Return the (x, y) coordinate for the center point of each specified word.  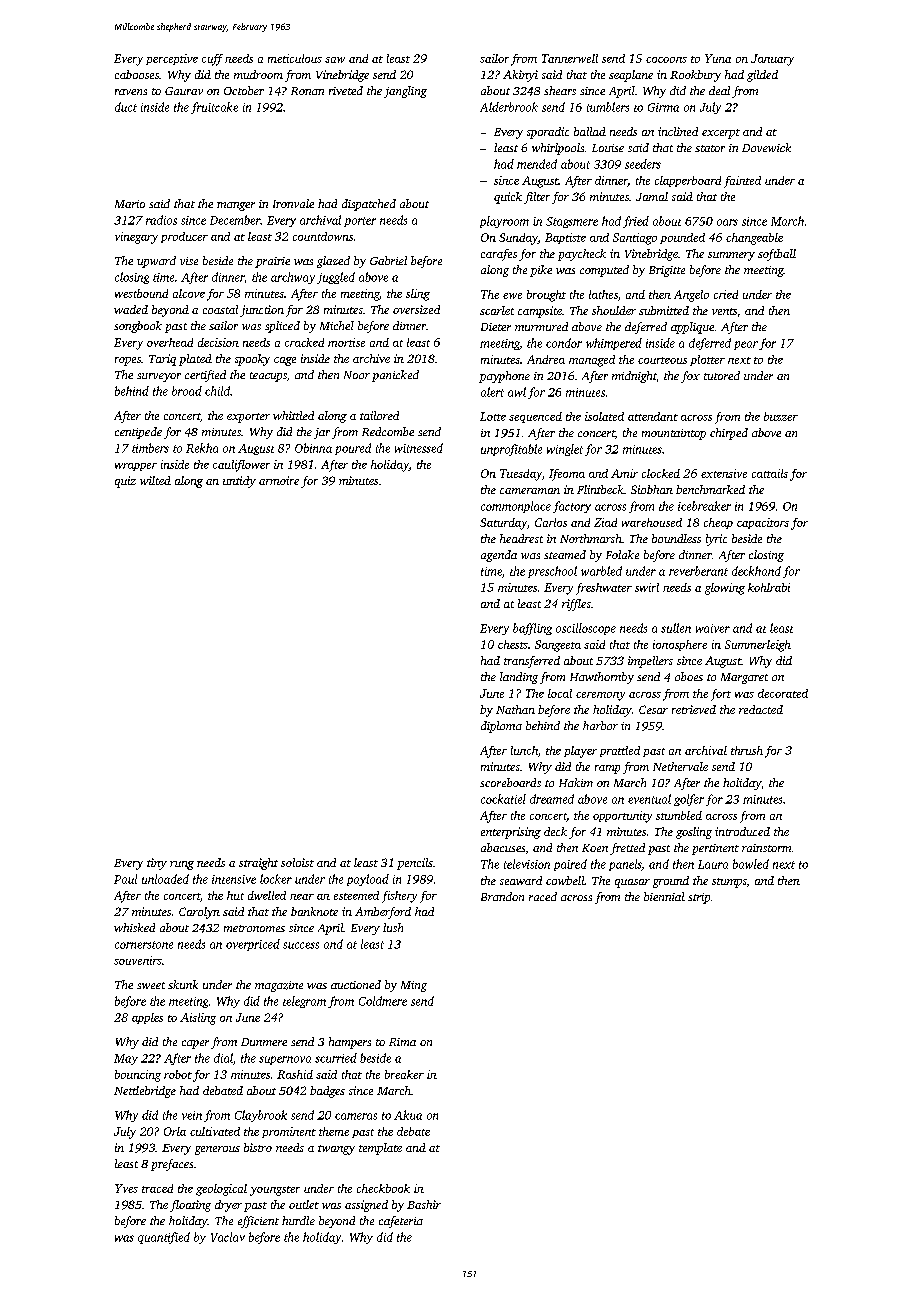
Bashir (424, 1204)
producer (184, 237)
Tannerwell (570, 58)
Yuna (718, 58)
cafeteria (401, 1222)
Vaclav (228, 1237)
